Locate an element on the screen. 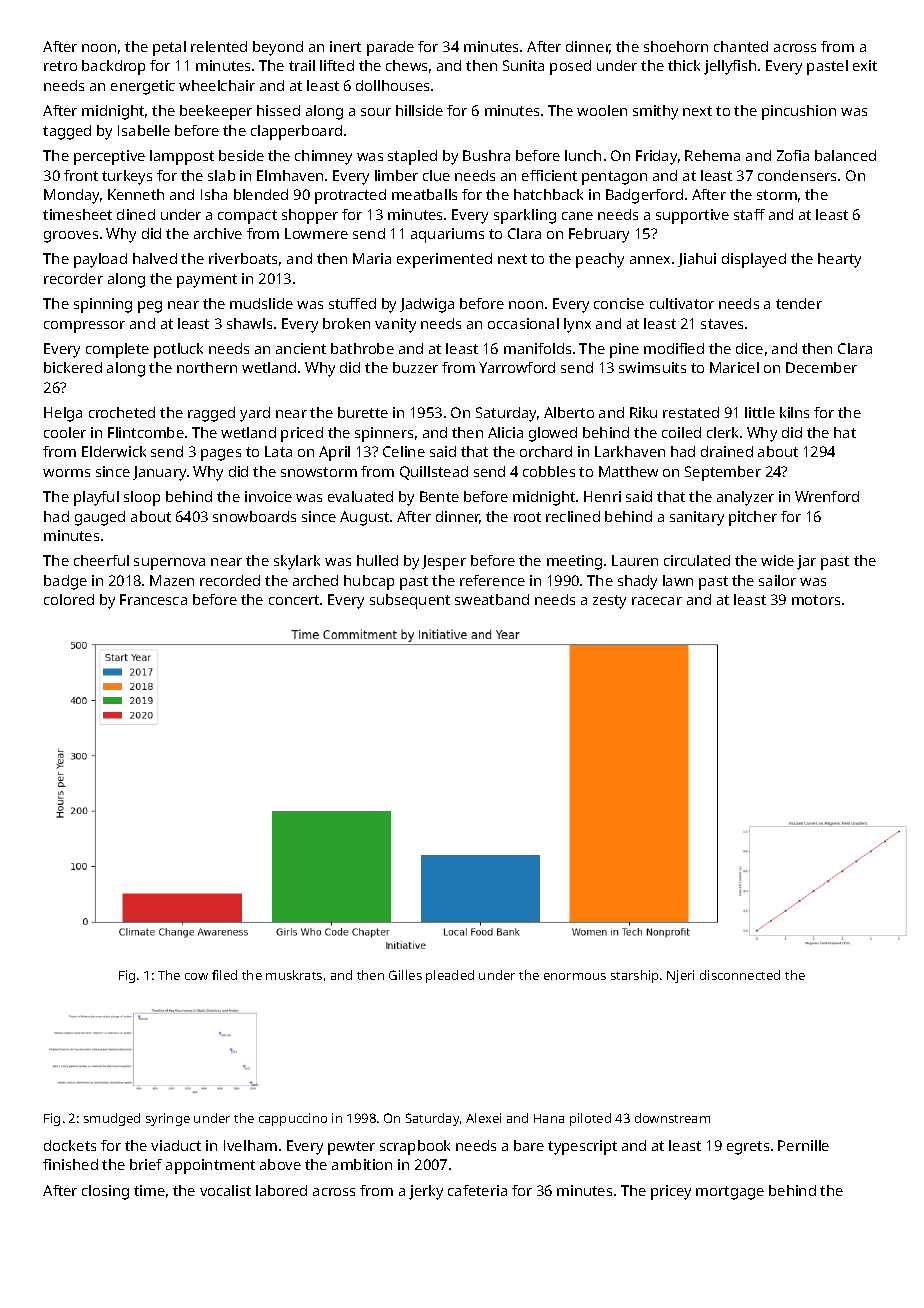 The width and height of the screenshot is (924, 1308). pricey is located at coordinates (671, 1192).
